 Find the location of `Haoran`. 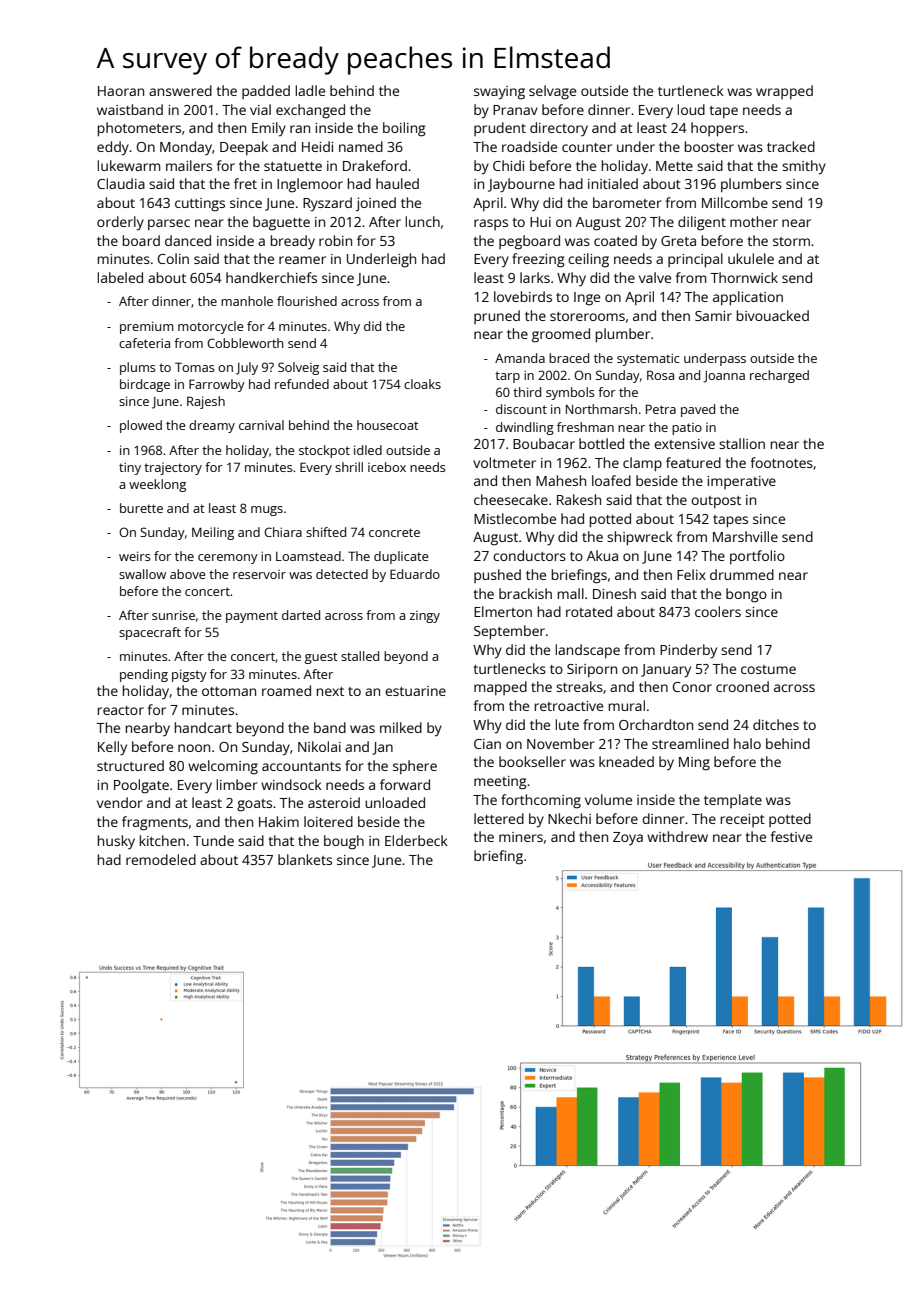

Haoran is located at coordinates (121, 91).
